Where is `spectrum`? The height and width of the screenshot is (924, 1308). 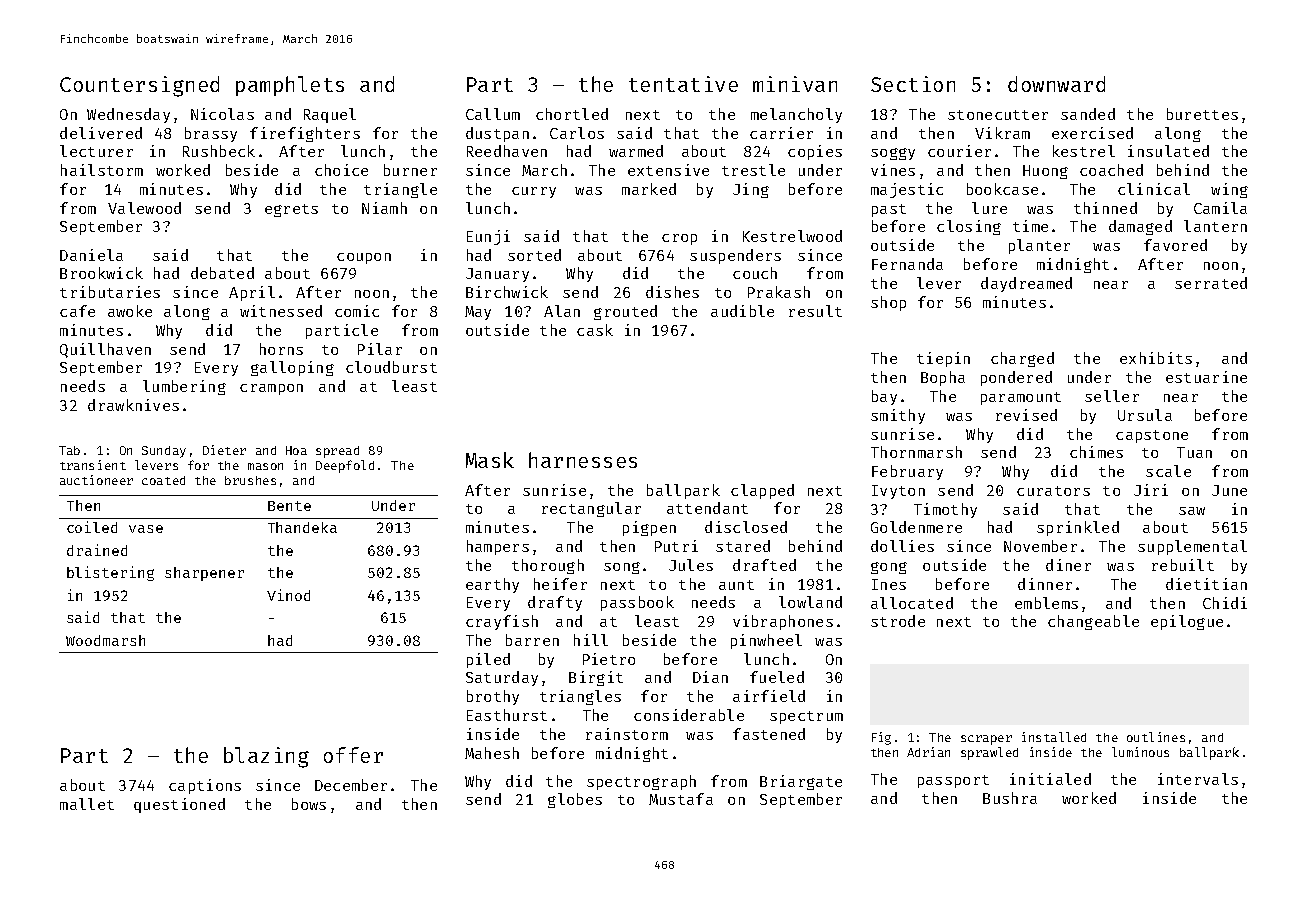 spectrum is located at coordinates (806, 717).
